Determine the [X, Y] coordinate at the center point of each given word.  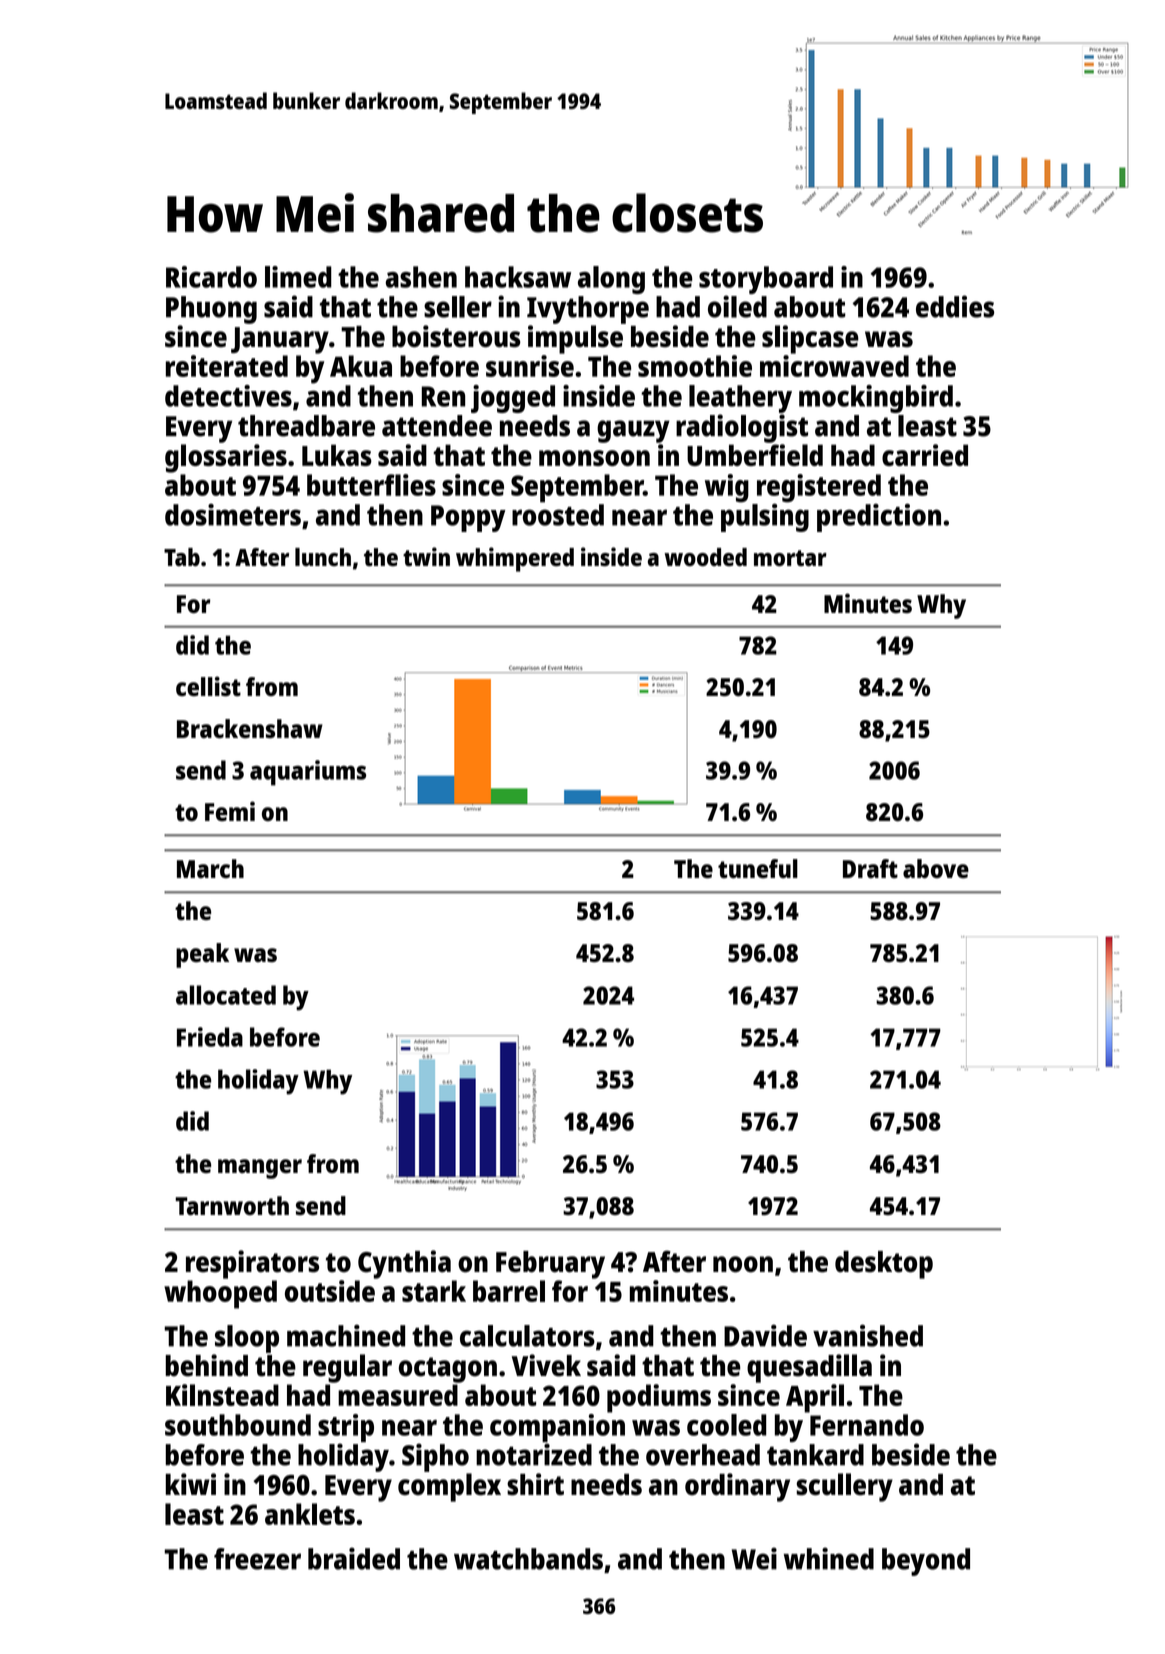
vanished [868, 1335]
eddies [955, 306]
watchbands [528, 1559]
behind [207, 1365]
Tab [182, 557]
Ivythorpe [588, 310]
